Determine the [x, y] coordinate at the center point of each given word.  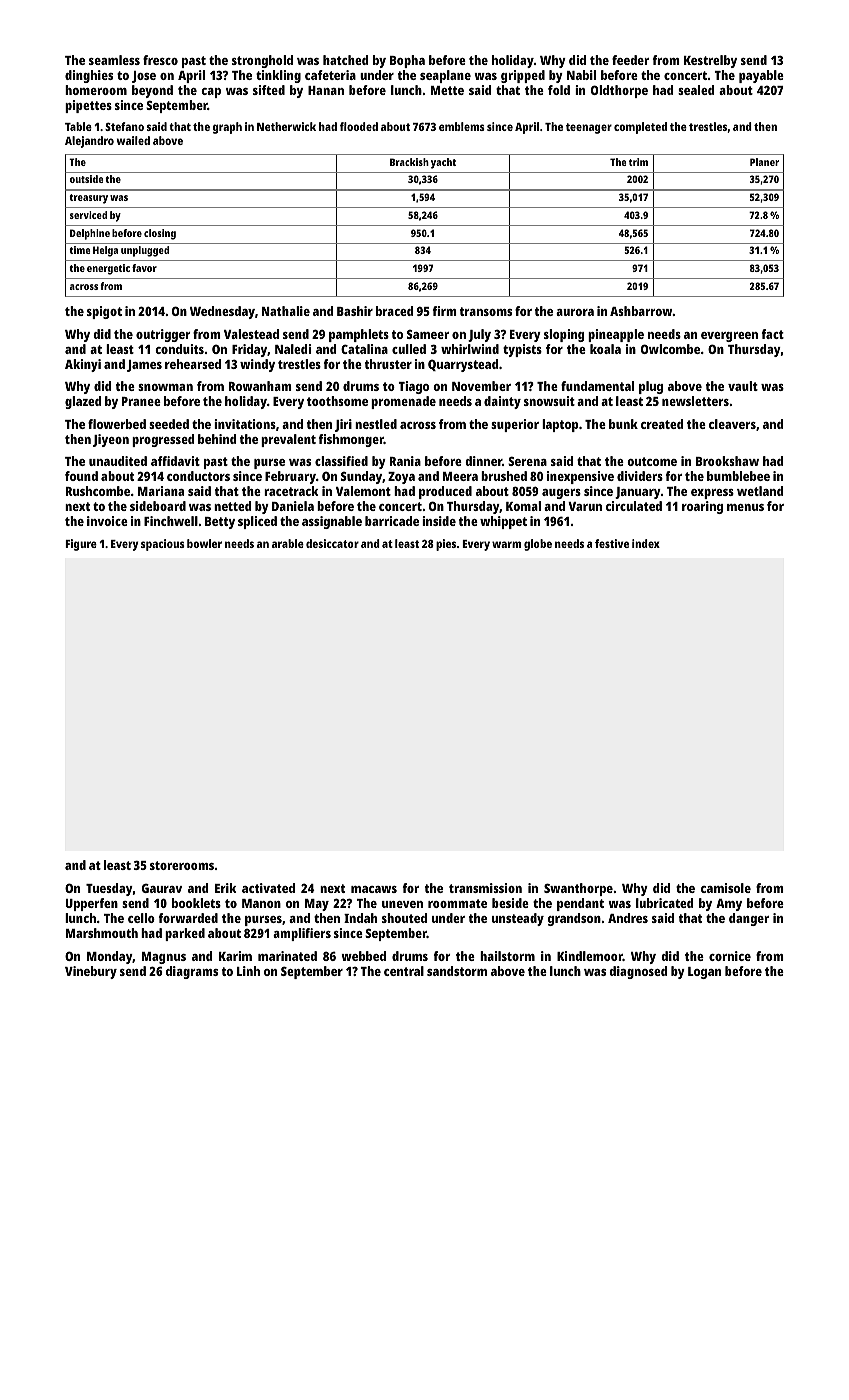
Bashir [355, 311]
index [646, 543]
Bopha [407, 61]
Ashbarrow [641, 311]
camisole [726, 888]
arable [288, 543]
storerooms [182, 865]
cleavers [732, 424]
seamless [114, 60]
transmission [485, 888]
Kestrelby [710, 61]
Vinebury [91, 972]
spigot [104, 312]
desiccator [332, 543]
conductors [198, 476]
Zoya [401, 478]
